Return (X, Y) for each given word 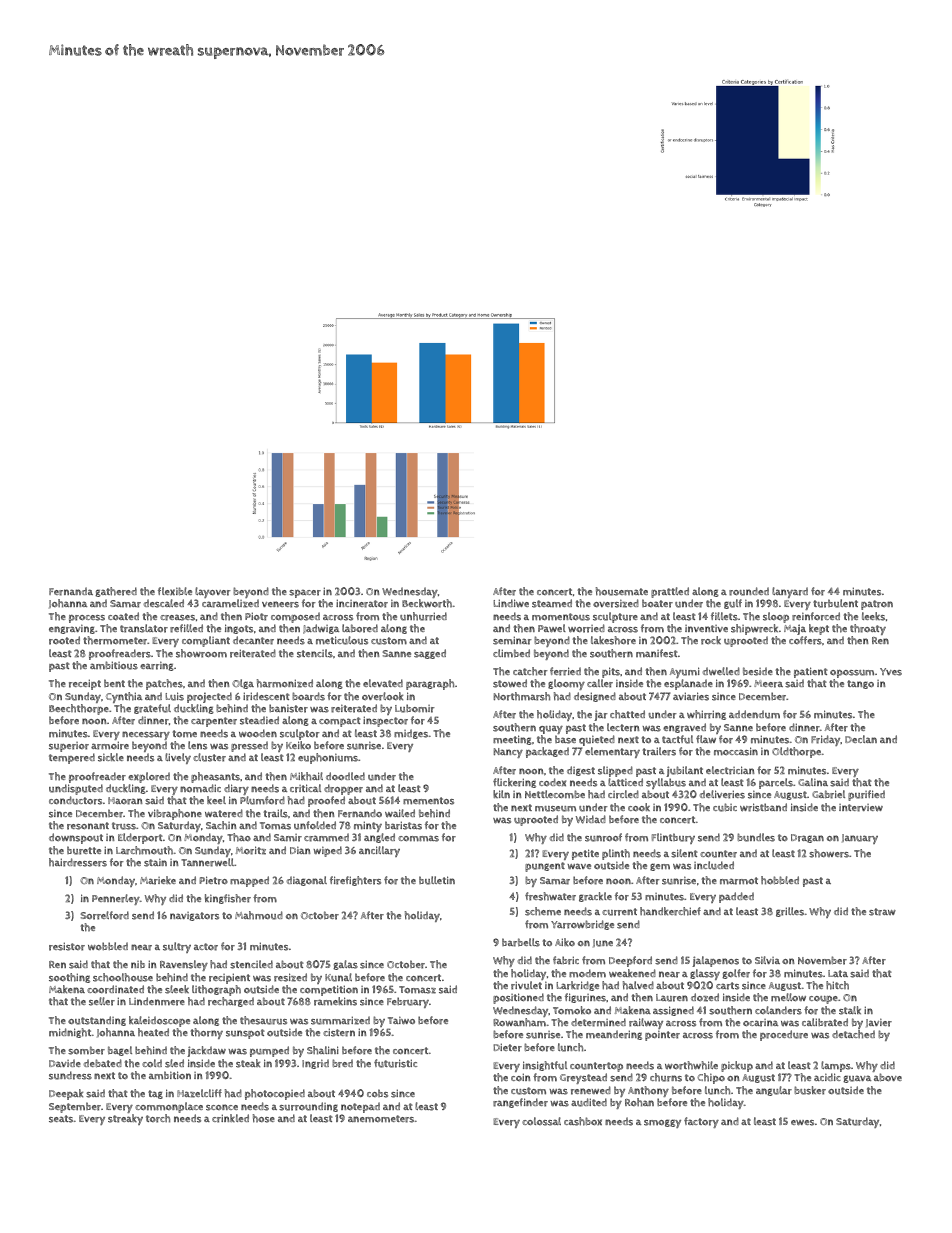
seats (61, 1119)
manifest (657, 653)
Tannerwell (207, 862)
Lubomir (415, 708)
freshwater (550, 896)
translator (144, 628)
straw (882, 912)
